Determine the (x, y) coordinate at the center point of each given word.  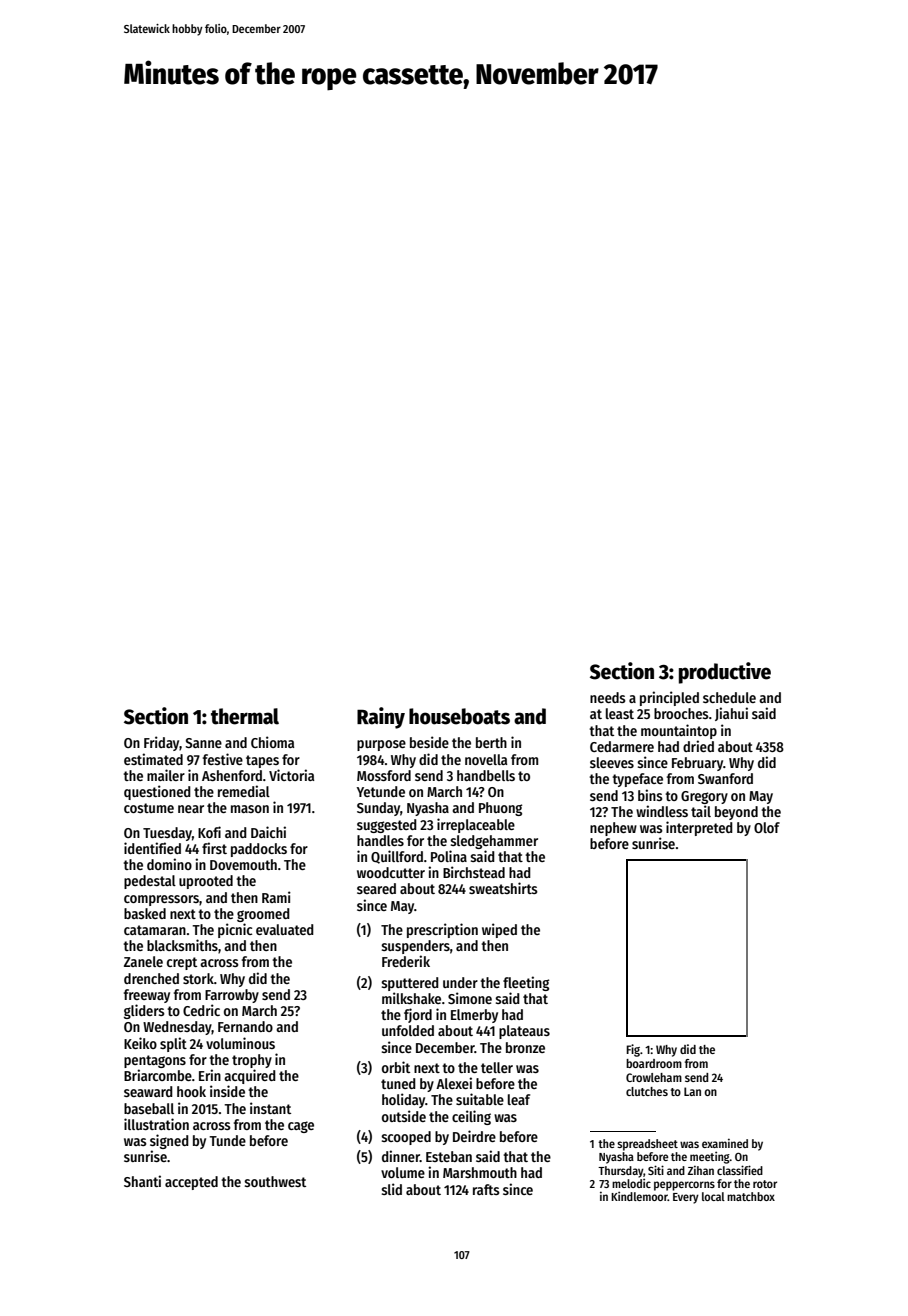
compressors (161, 900)
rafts (486, 1189)
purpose (381, 745)
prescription (442, 930)
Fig (633, 1050)
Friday (162, 743)
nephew (613, 829)
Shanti (142, 1181)
